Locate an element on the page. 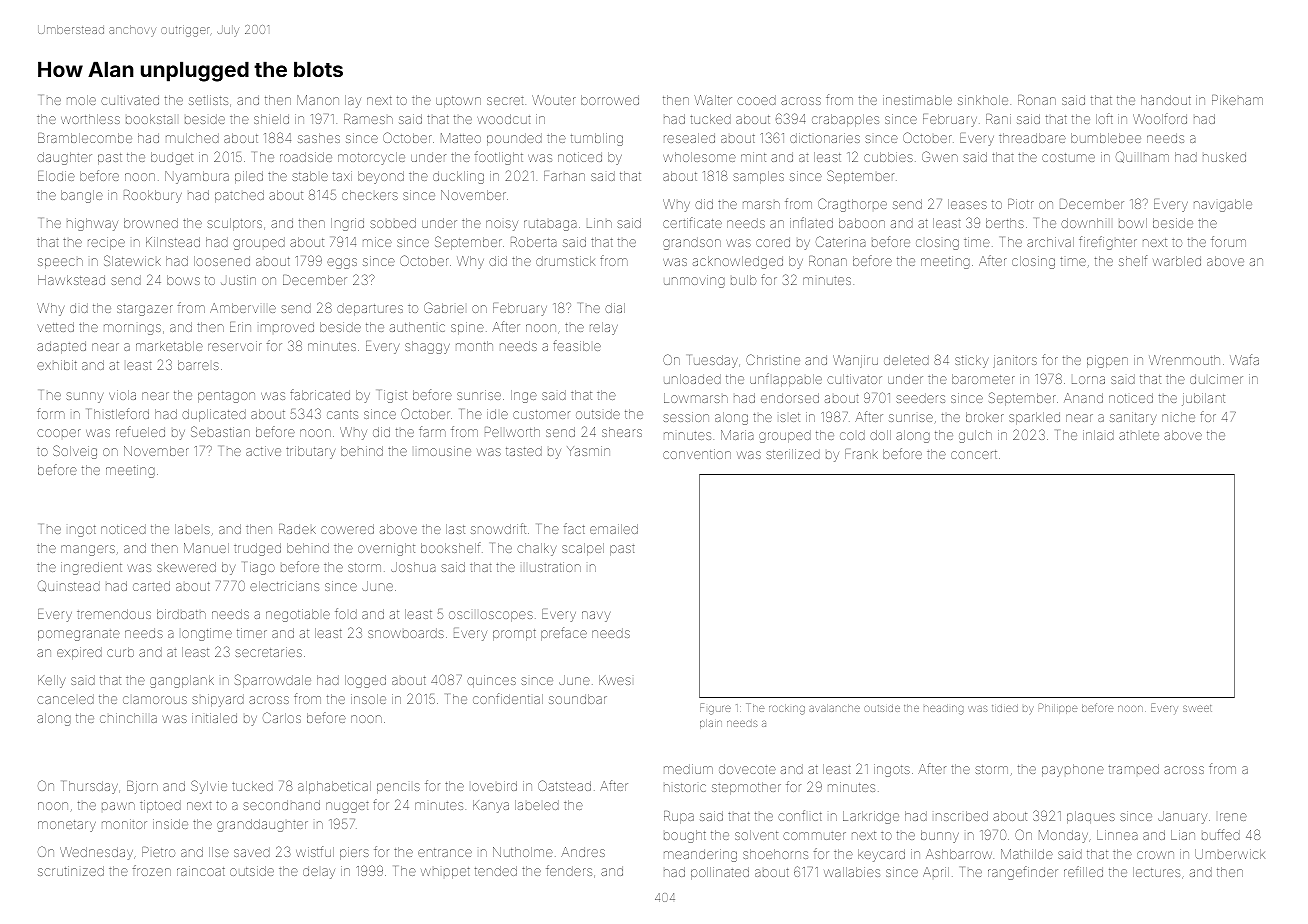 The height and width of the page is (924, 1308). Ramesh is located at coordinates (368, 119).
